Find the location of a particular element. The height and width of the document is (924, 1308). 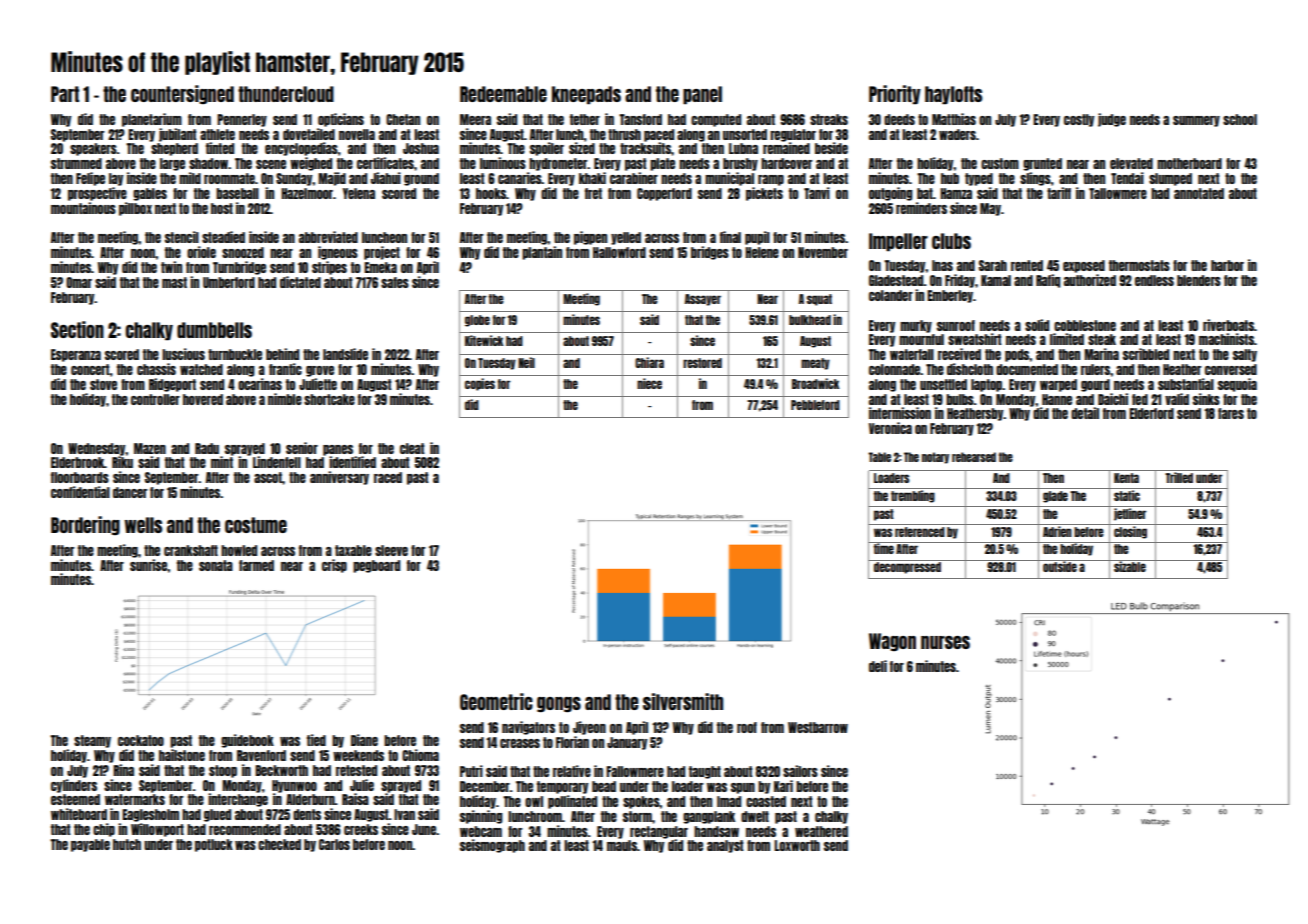

Veronica is located at coordinates (890, 428).
